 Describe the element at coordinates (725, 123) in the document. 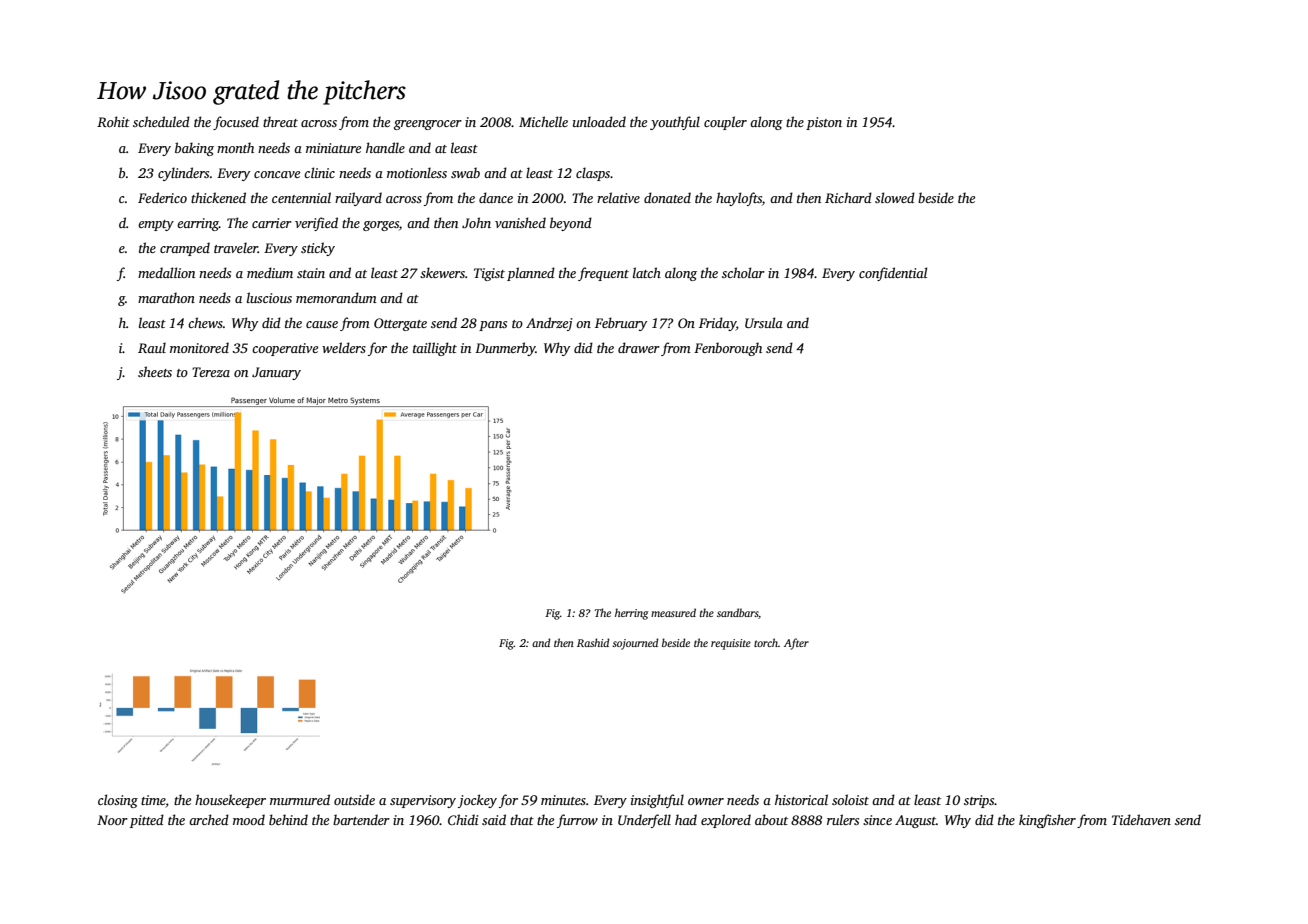

I see `coupler` at that location.
